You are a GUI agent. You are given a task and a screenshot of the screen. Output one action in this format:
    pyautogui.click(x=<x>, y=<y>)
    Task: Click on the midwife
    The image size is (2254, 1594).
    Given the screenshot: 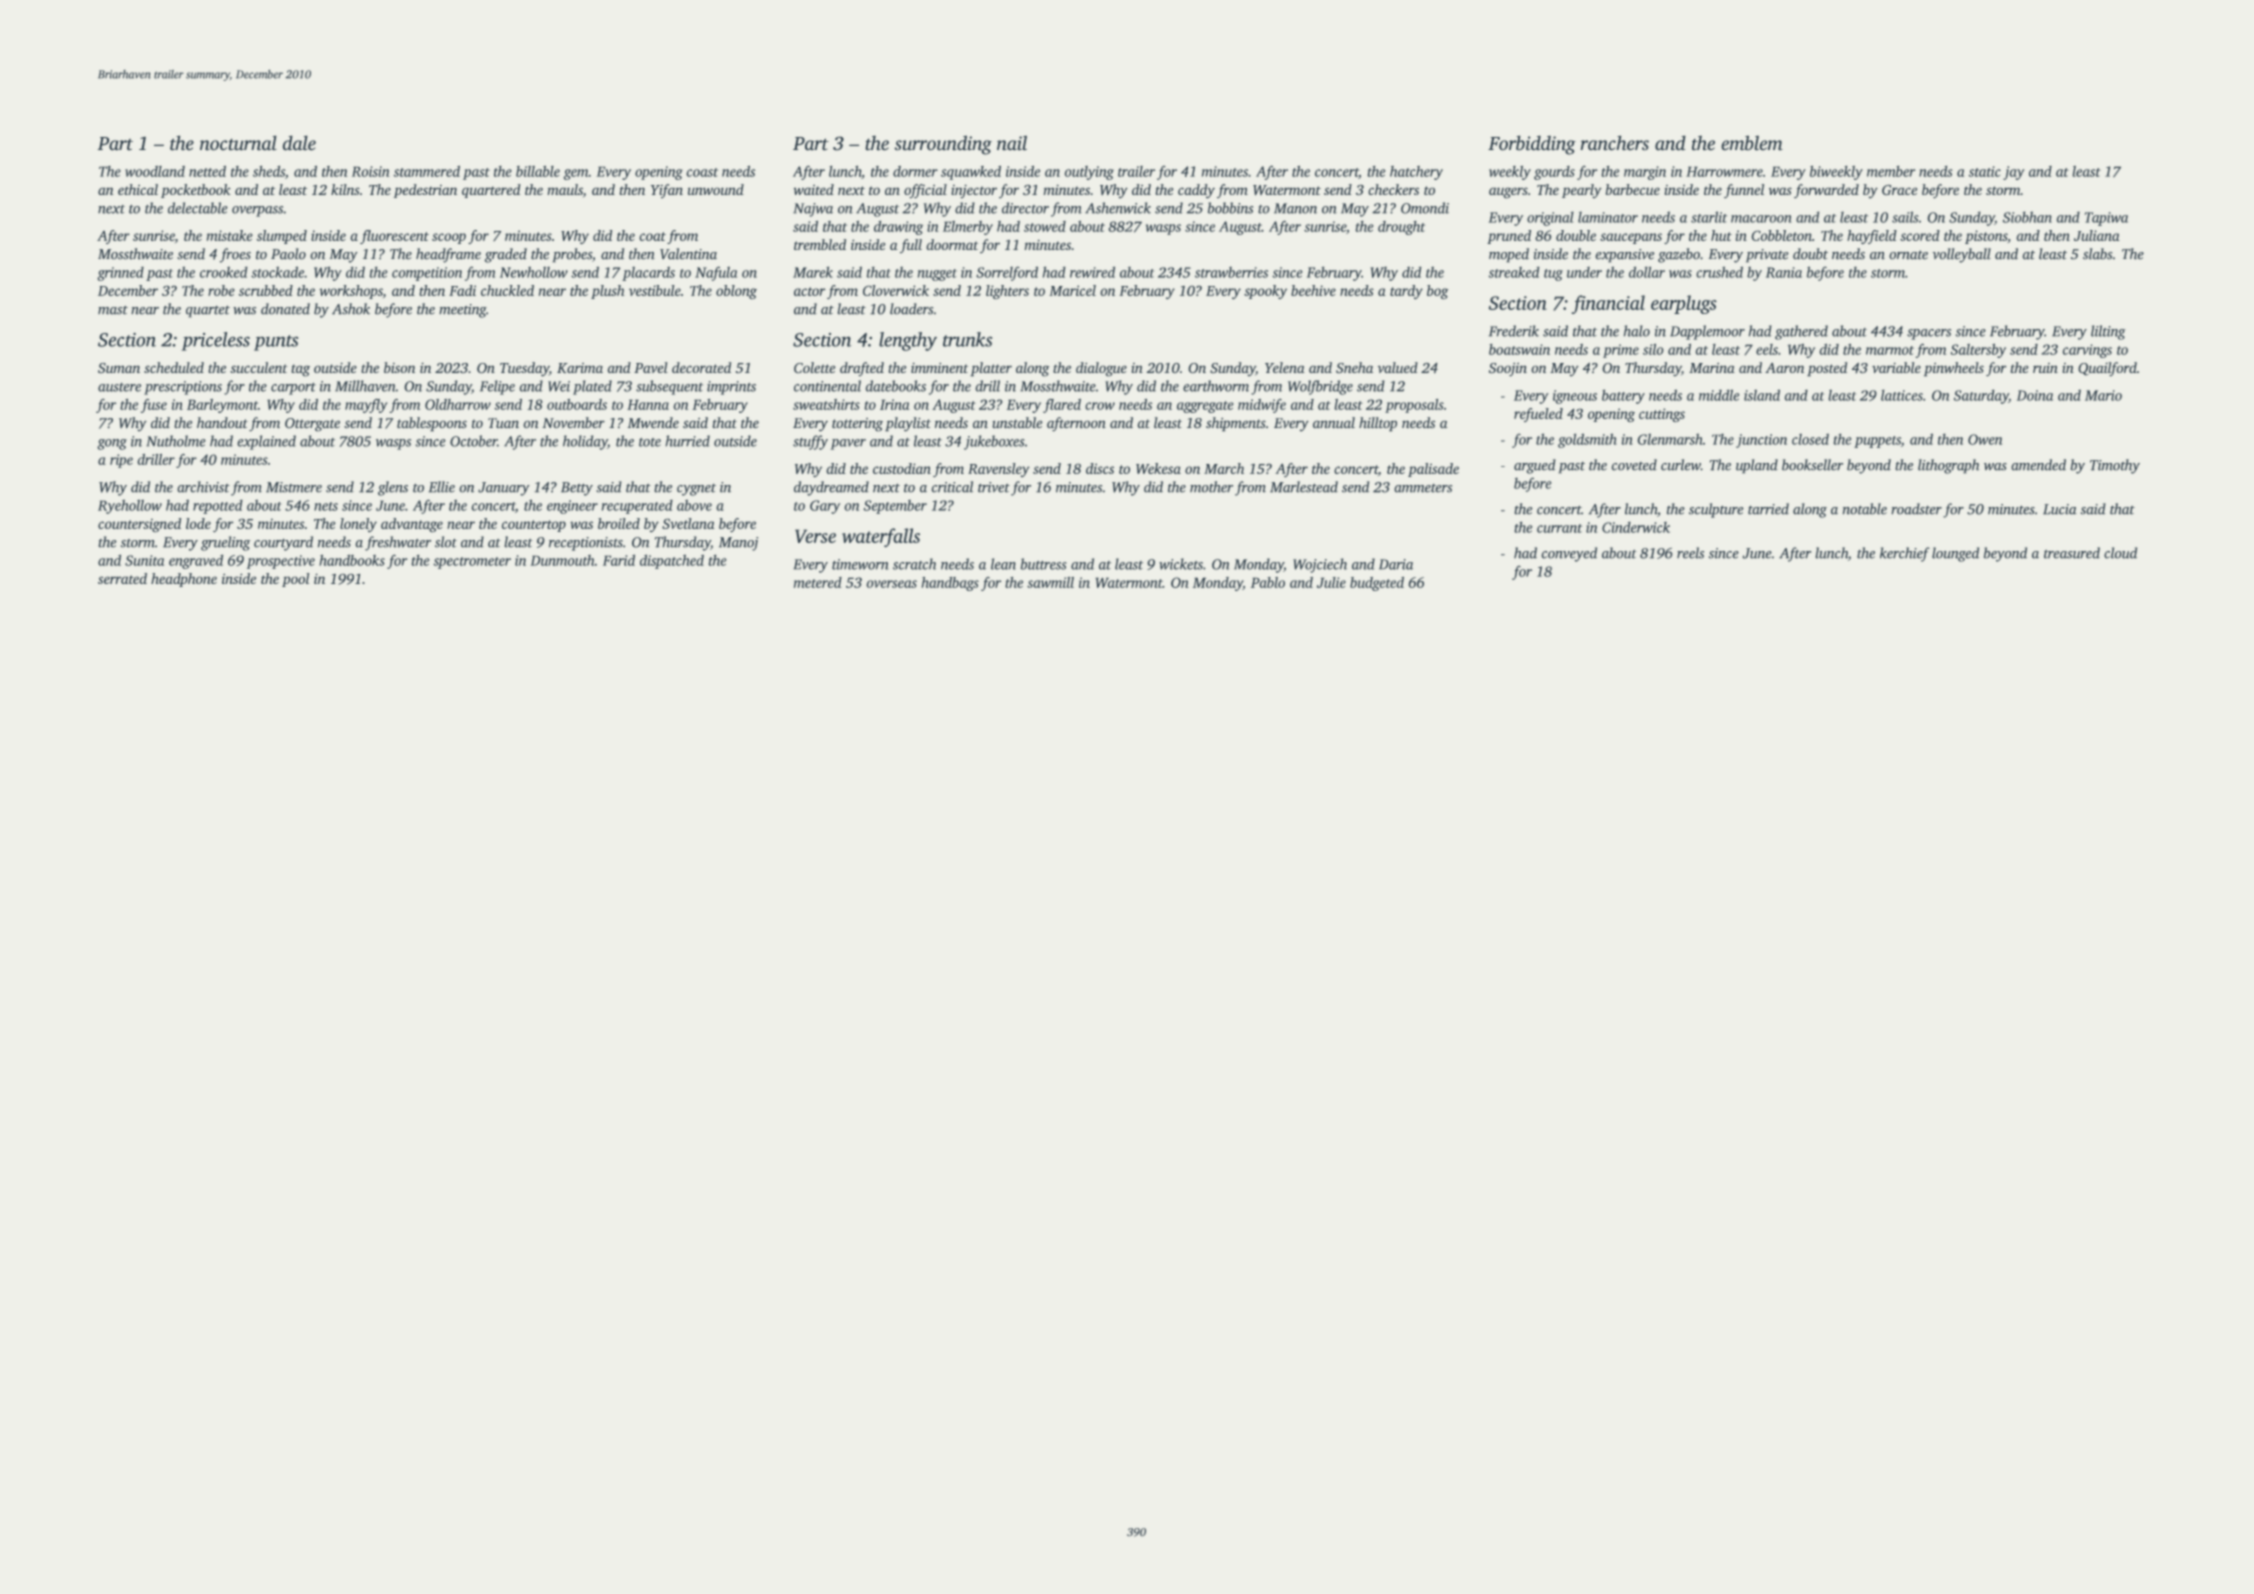 What is the action you would take?
    pyautogui.click(x=1262, y=406)
